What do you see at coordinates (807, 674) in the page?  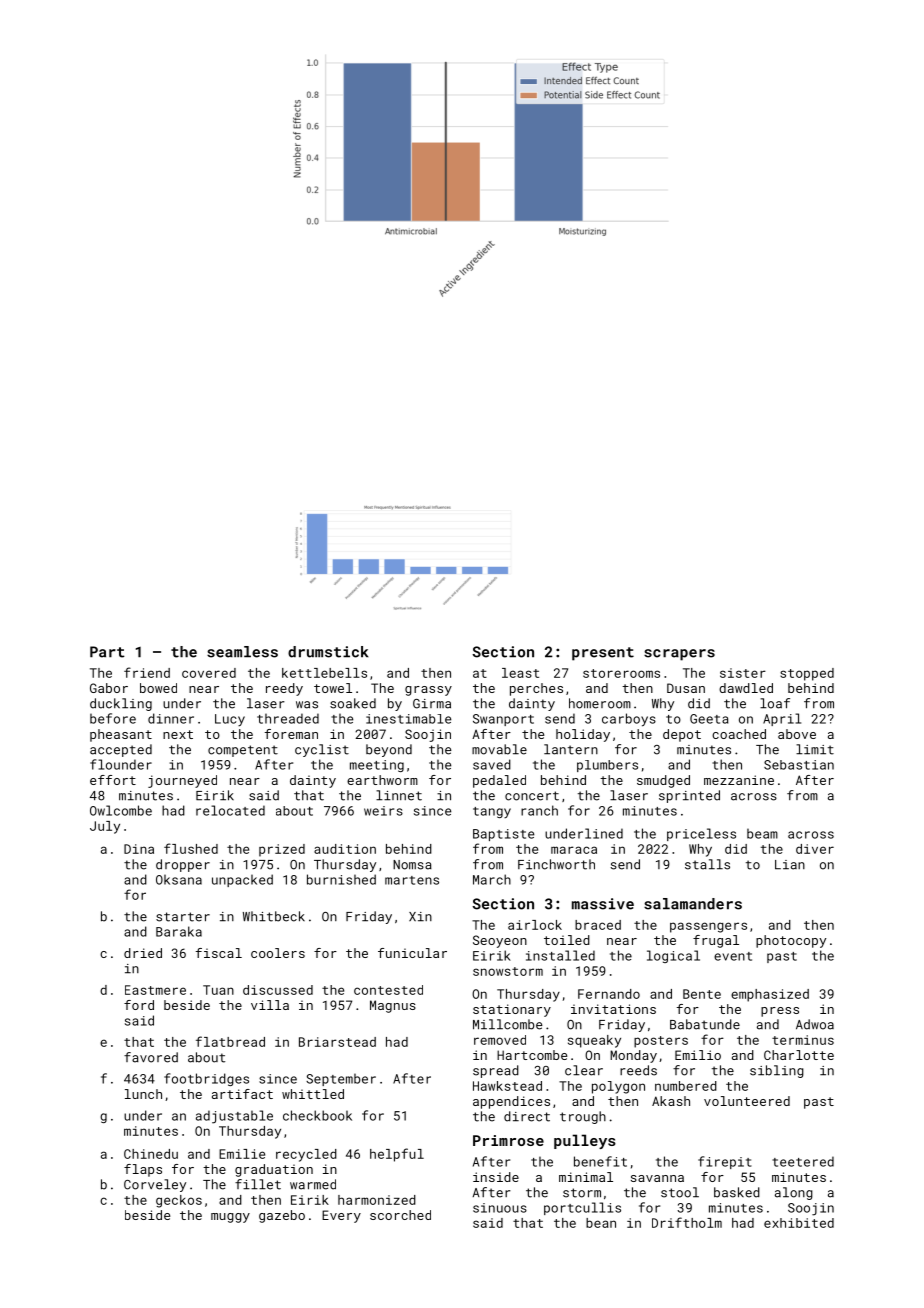 I see `stopped` at bounding box center [807, 674].
